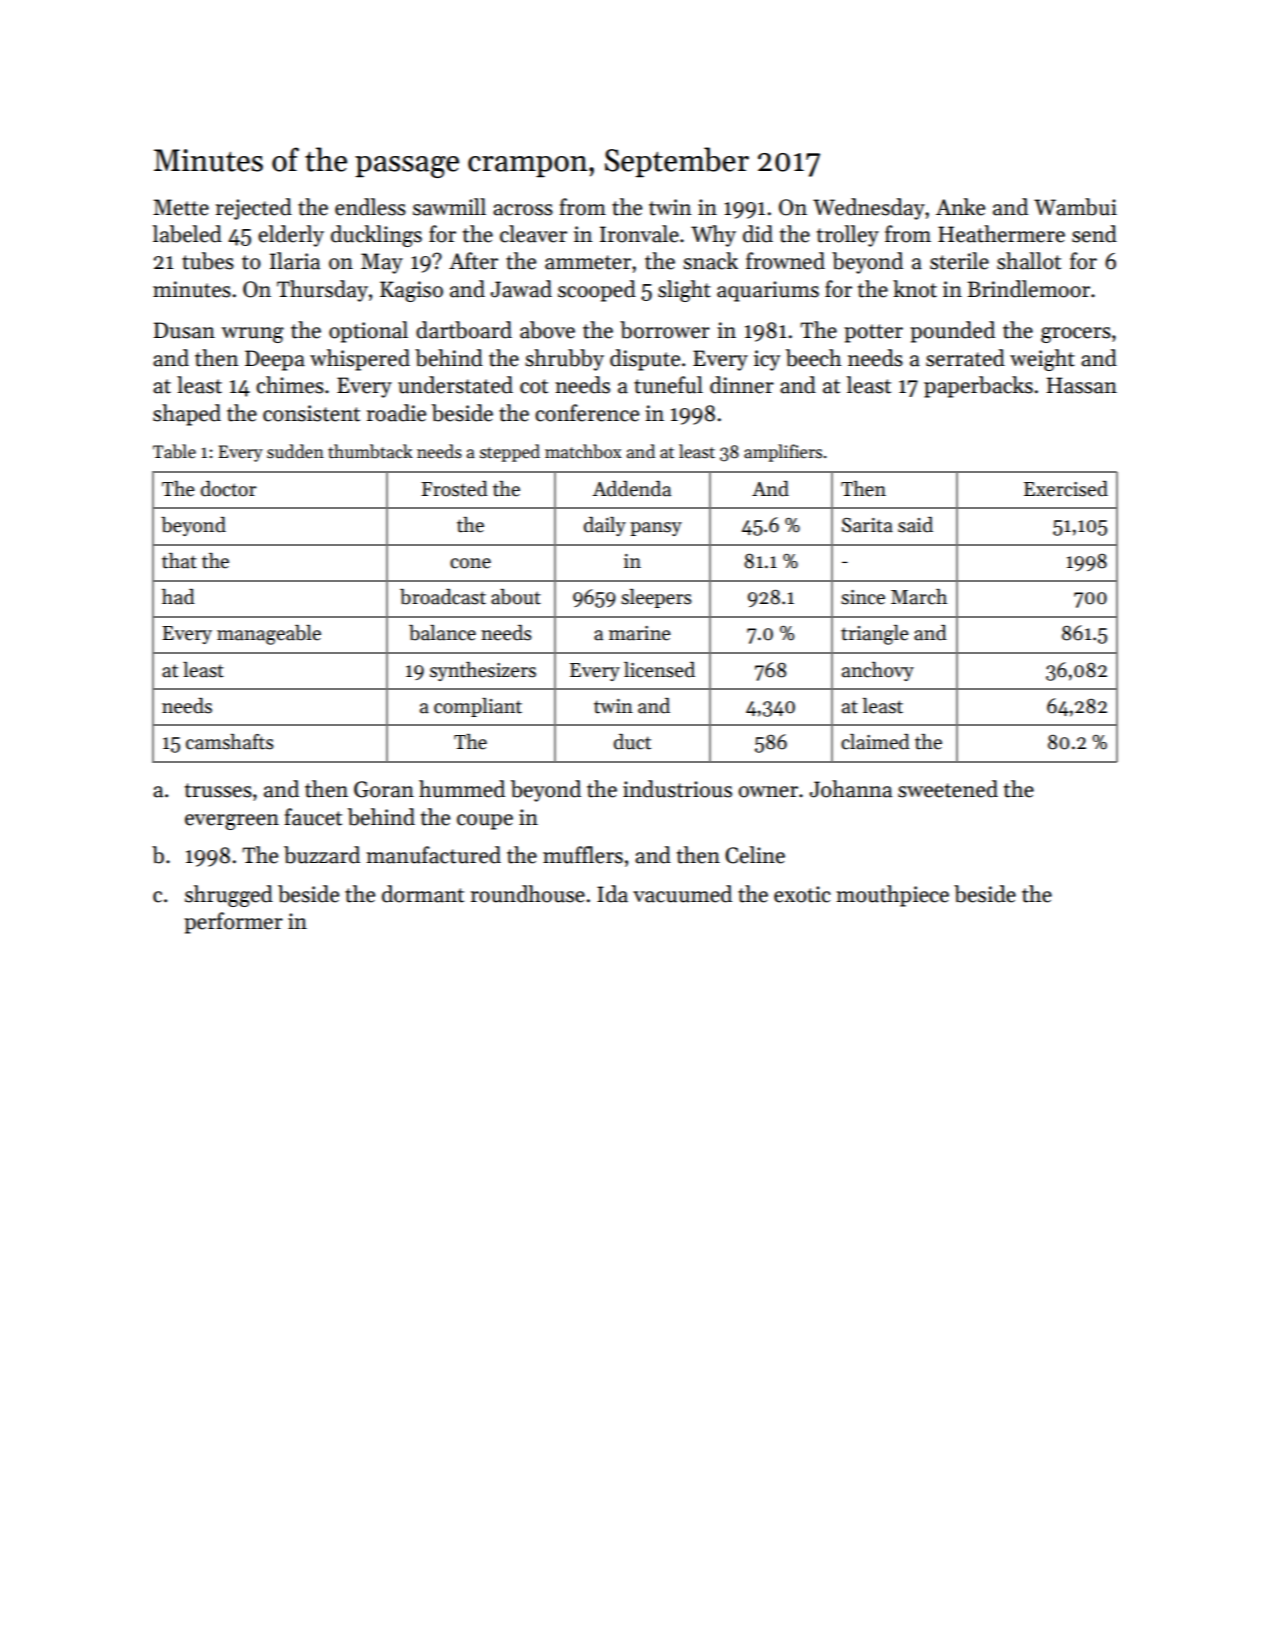  What do you see at coordinates (230, 742) in the screenshot?
I see `camshafts` at bounding box center [230, 742].
